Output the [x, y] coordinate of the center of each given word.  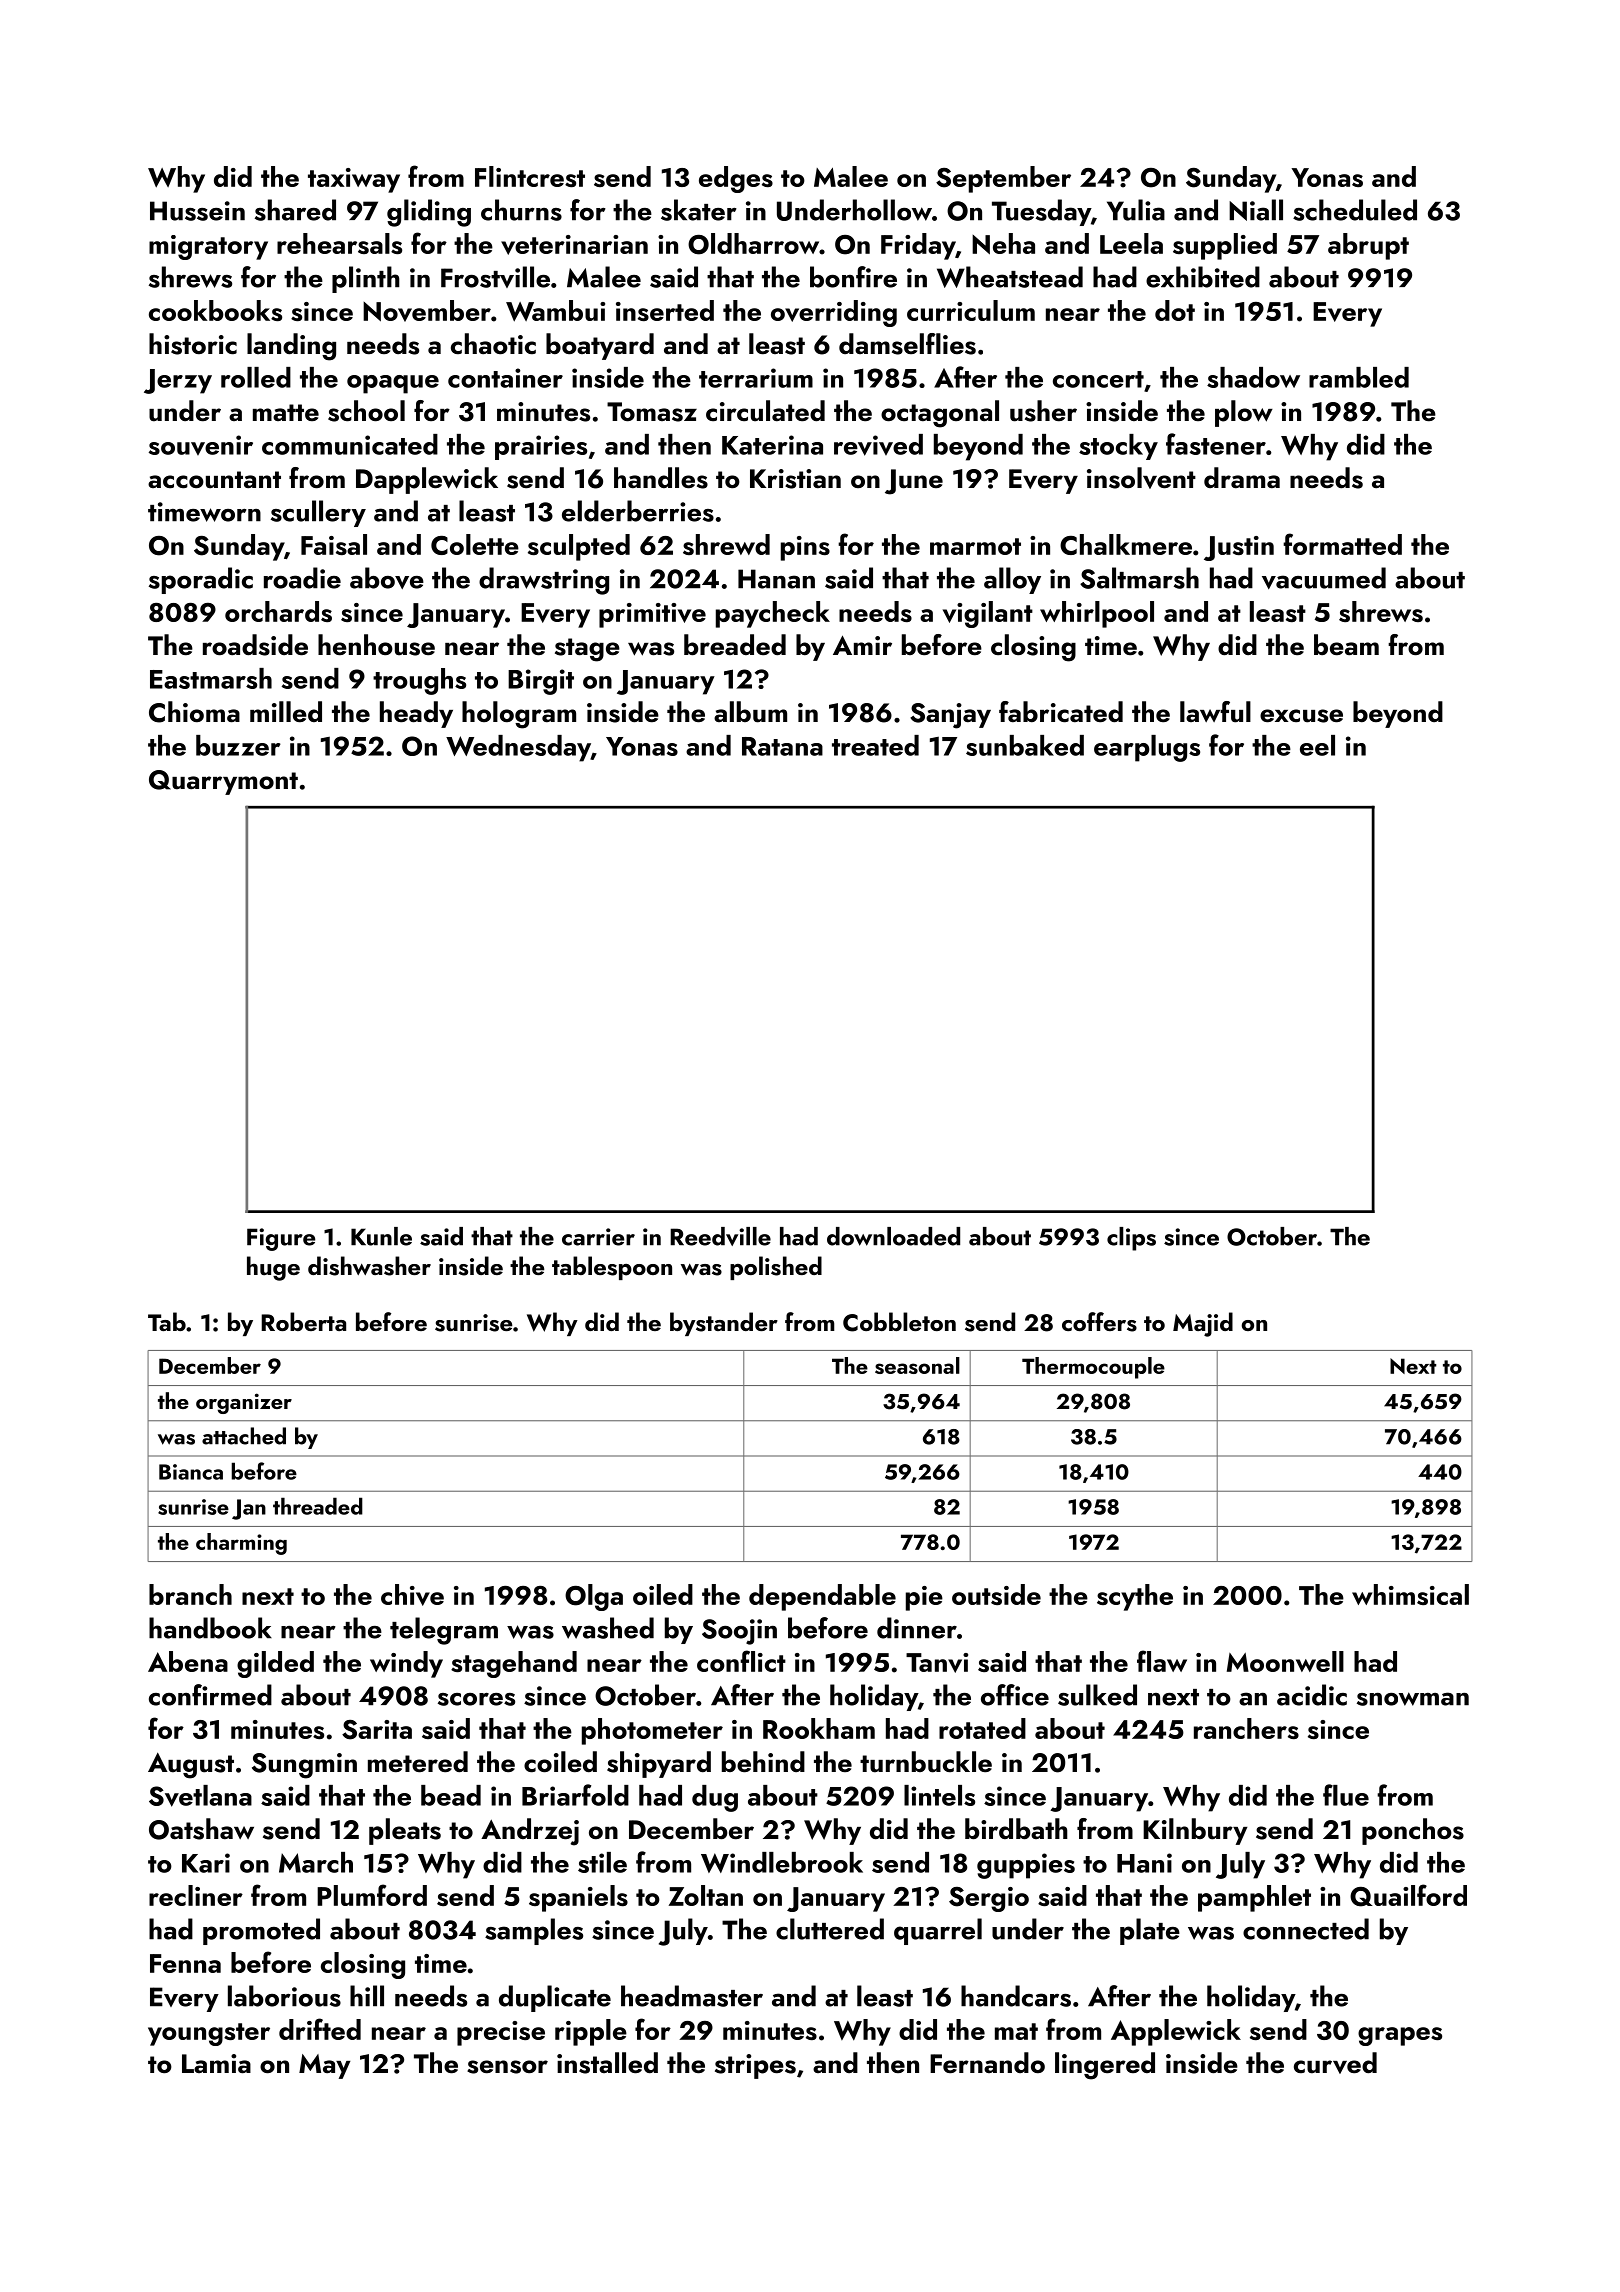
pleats [405, 1831]
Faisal [334, 544]
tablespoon [612, 1268]
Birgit [541, 682]
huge [273, 1268]
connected [1306, 1929]
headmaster [692, 1996]
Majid [1203, 1324]
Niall [1256, 210]
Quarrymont [223, 782]
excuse [1301, 716]
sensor [507, 2067]
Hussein [197, 211]
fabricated [1061, 712]
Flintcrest [530, 176]
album [750, 712]
